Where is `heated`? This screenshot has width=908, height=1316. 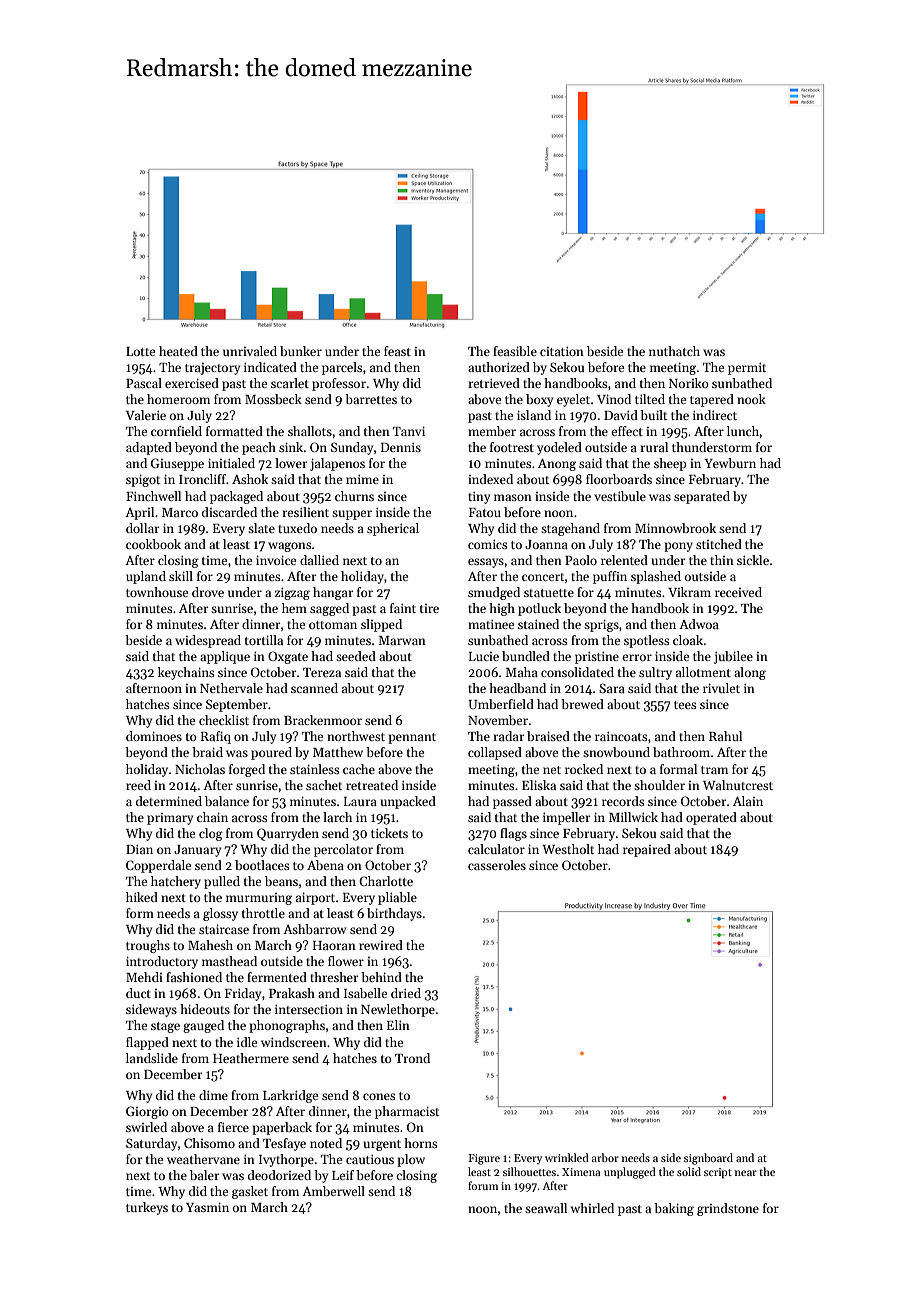 heated is located at coordinates (178, 351).
